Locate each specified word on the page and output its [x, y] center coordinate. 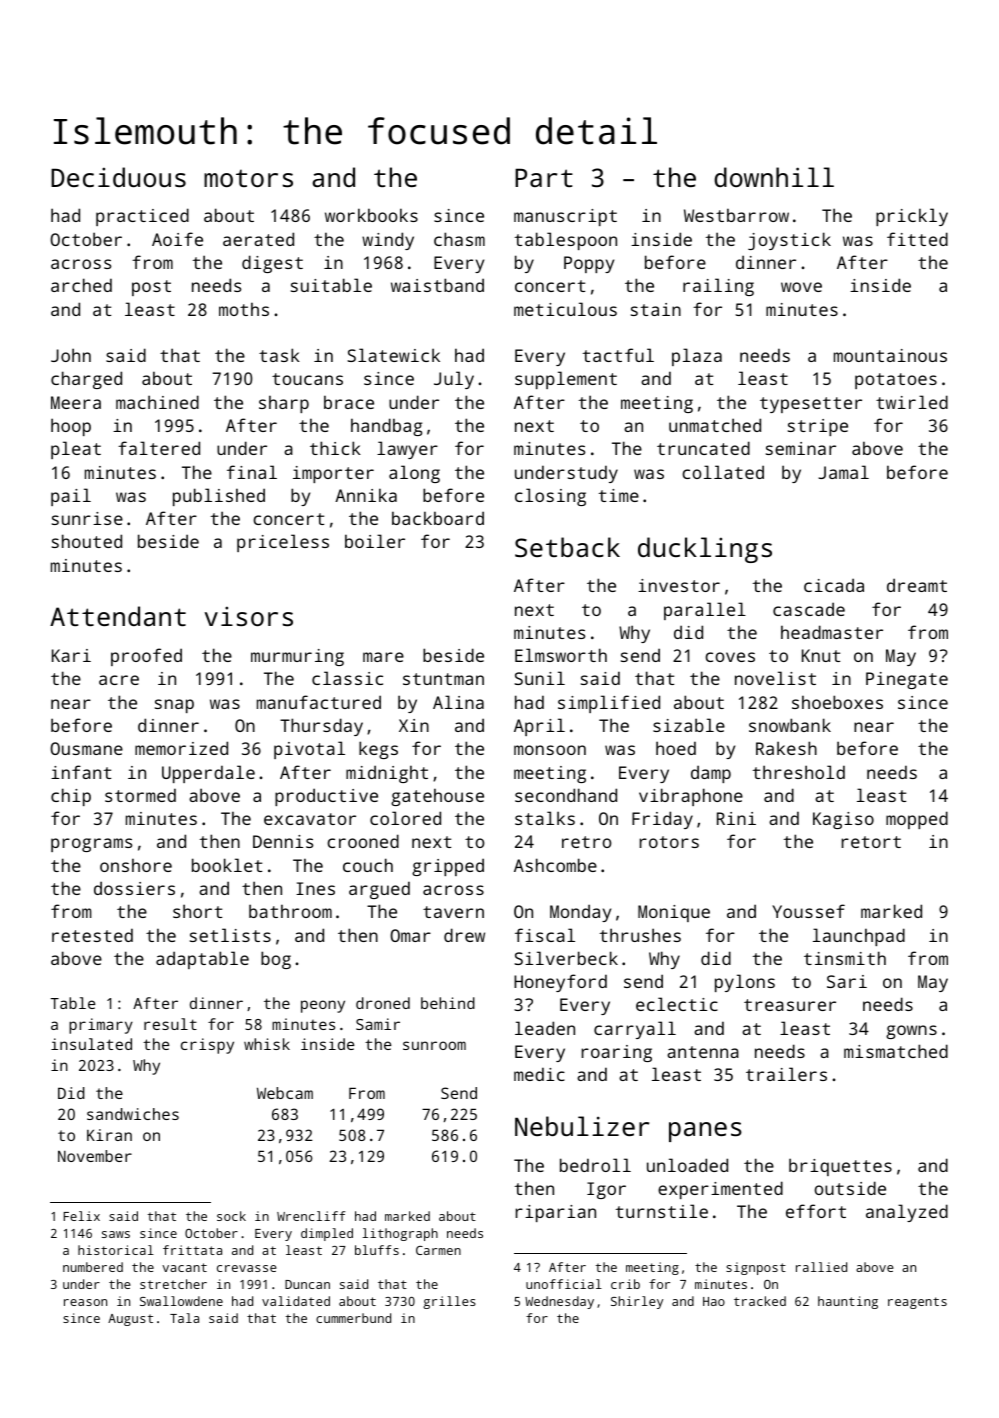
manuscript [565, 217]
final [252, 472]
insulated [91, 1044]
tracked [760, 1301]
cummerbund [353, 1318]
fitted [917, 239]
